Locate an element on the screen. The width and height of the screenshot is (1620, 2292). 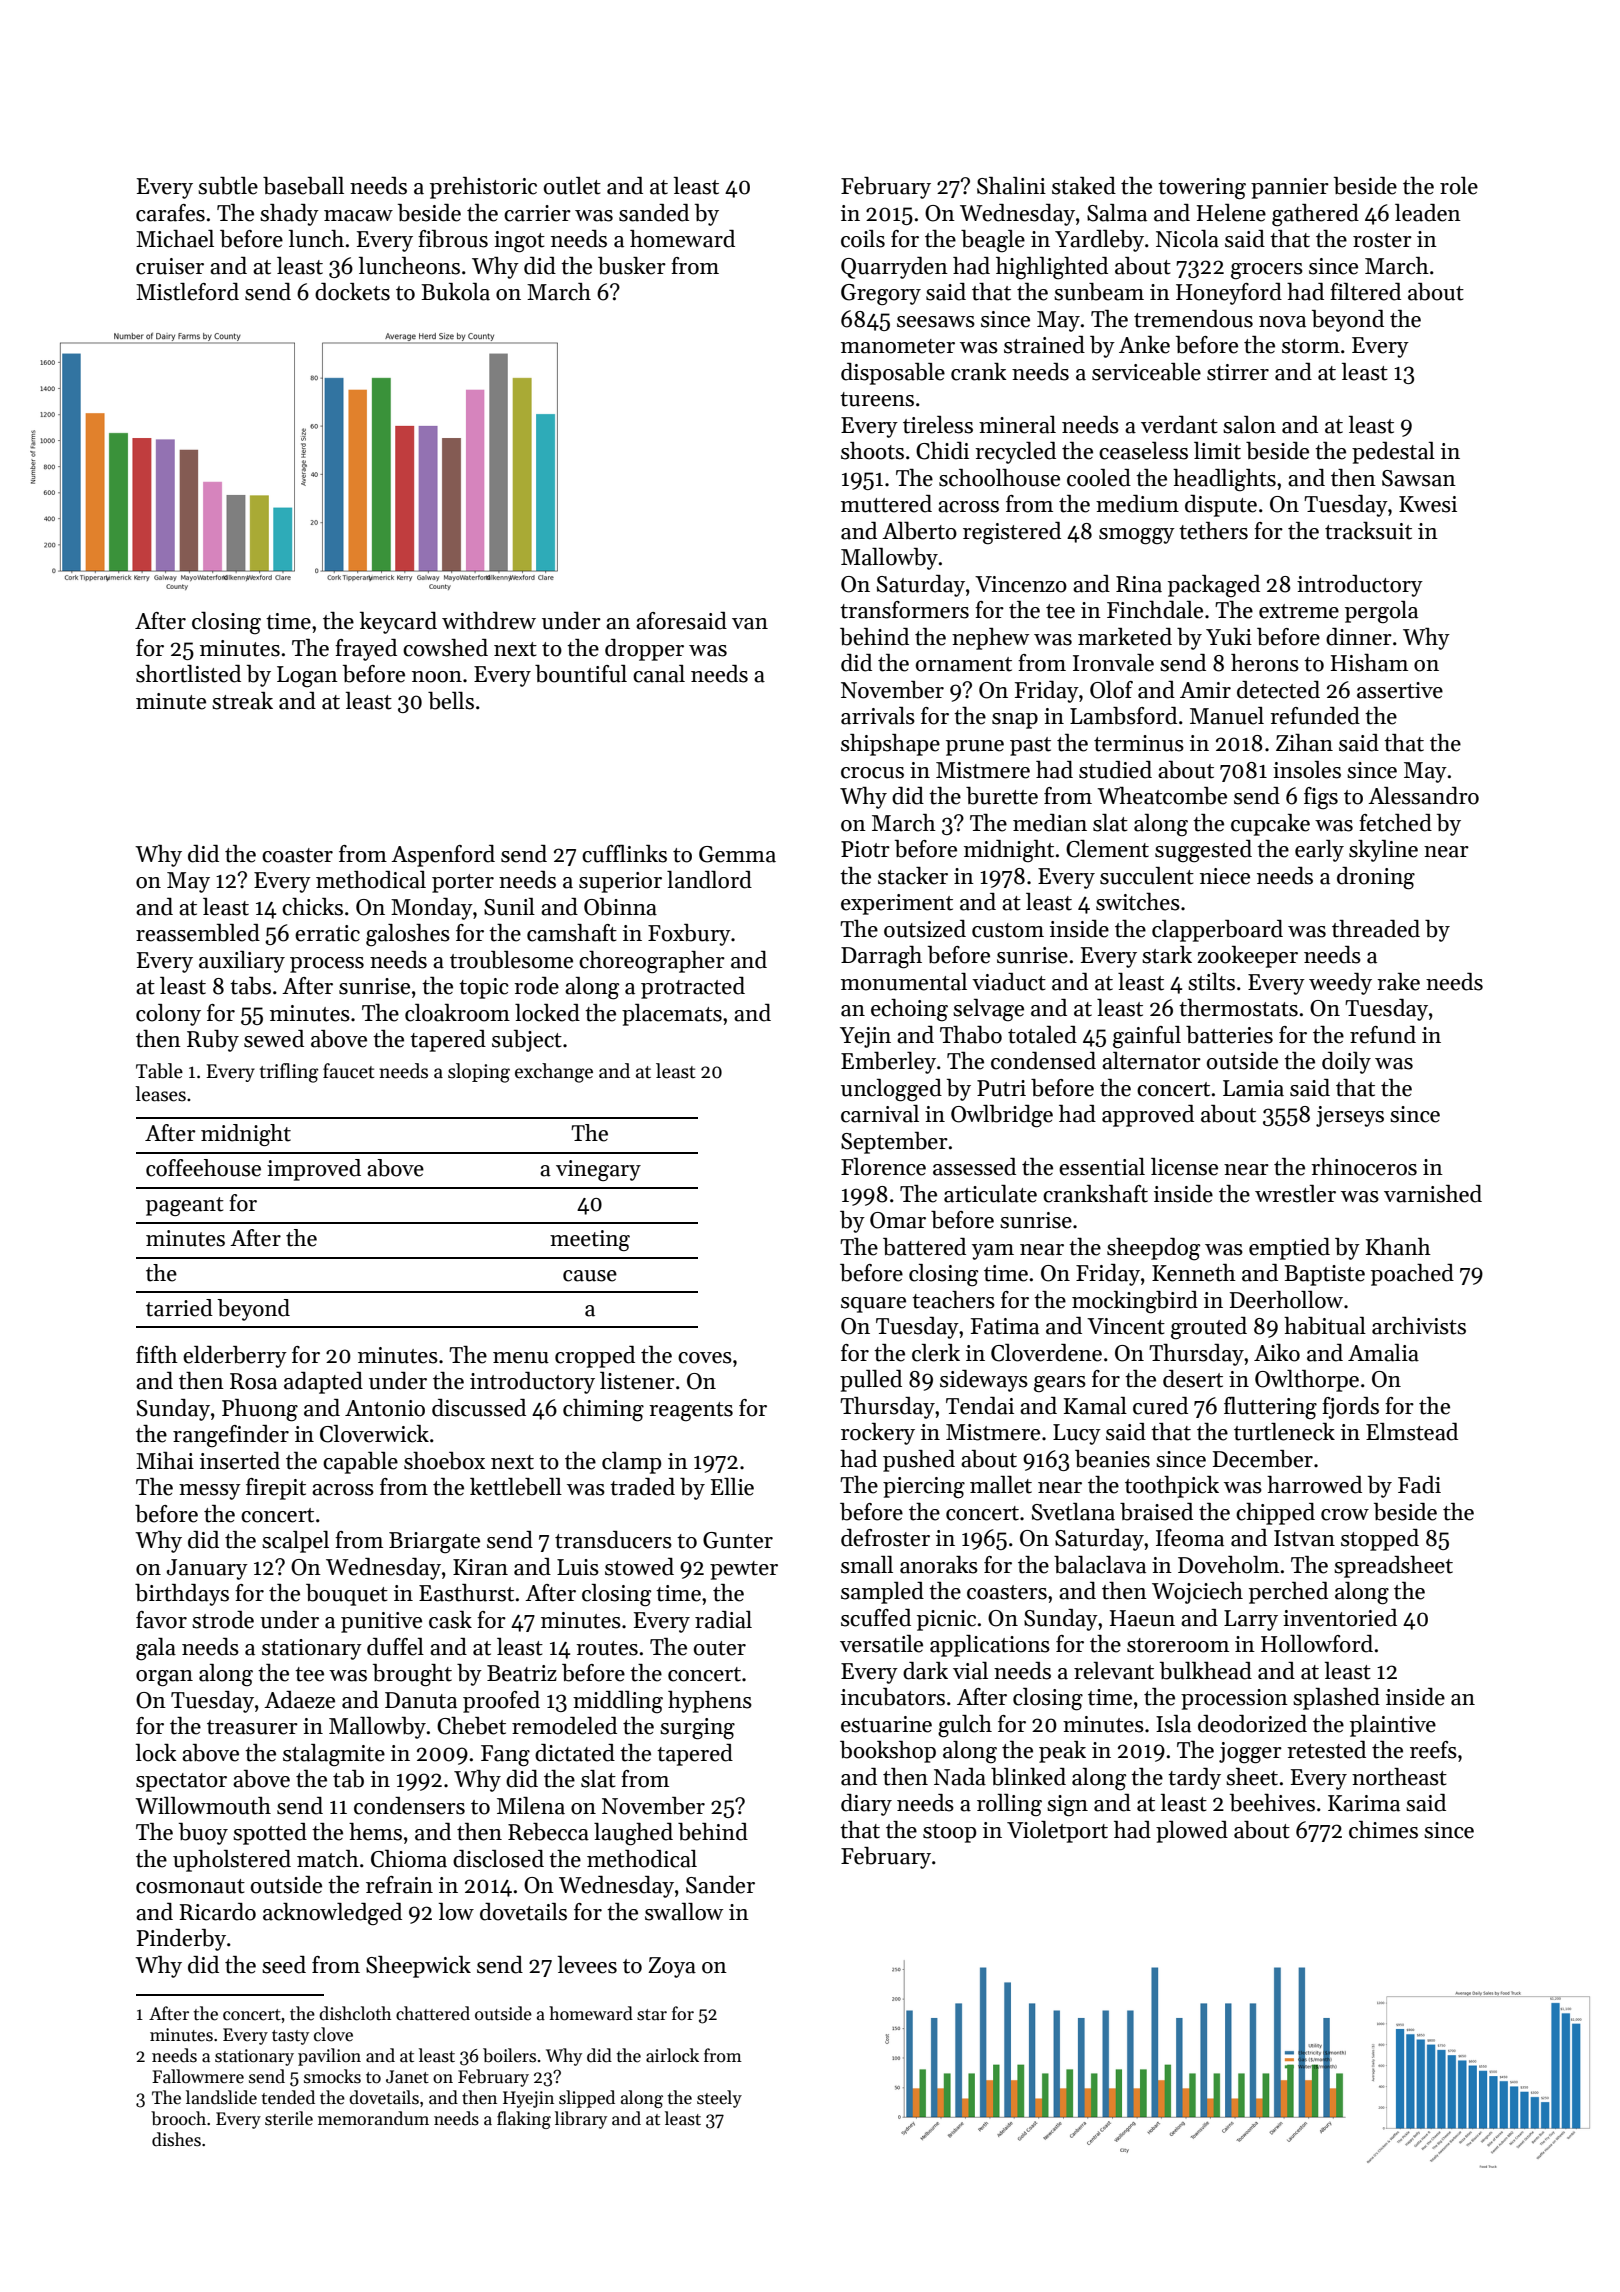
bouquet is located at coordinates (347, 1595).
